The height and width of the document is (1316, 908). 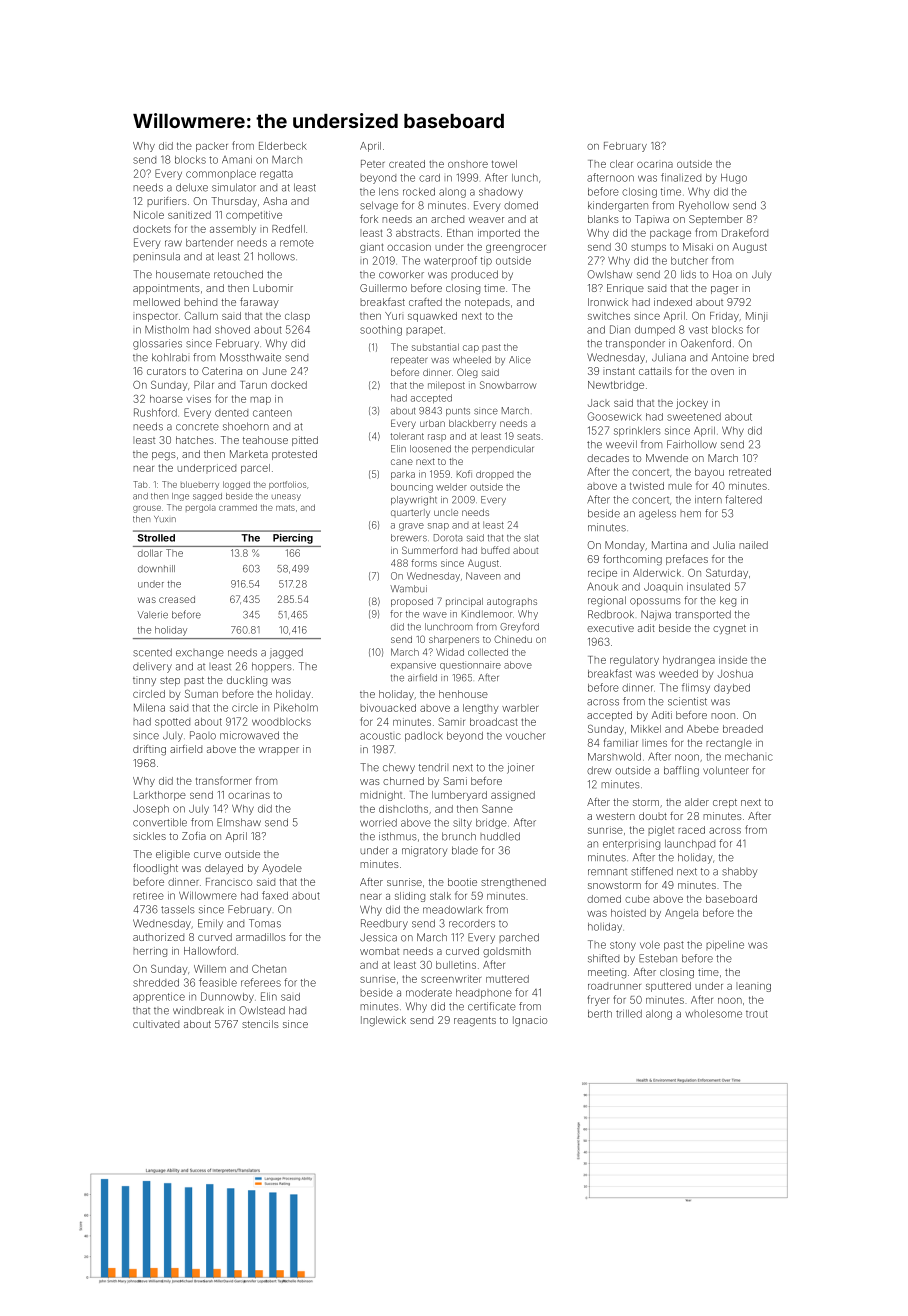 What do you see at coordinates (749, 757) in the document?
I see `mechanic` at bounding box center [749, 757].
